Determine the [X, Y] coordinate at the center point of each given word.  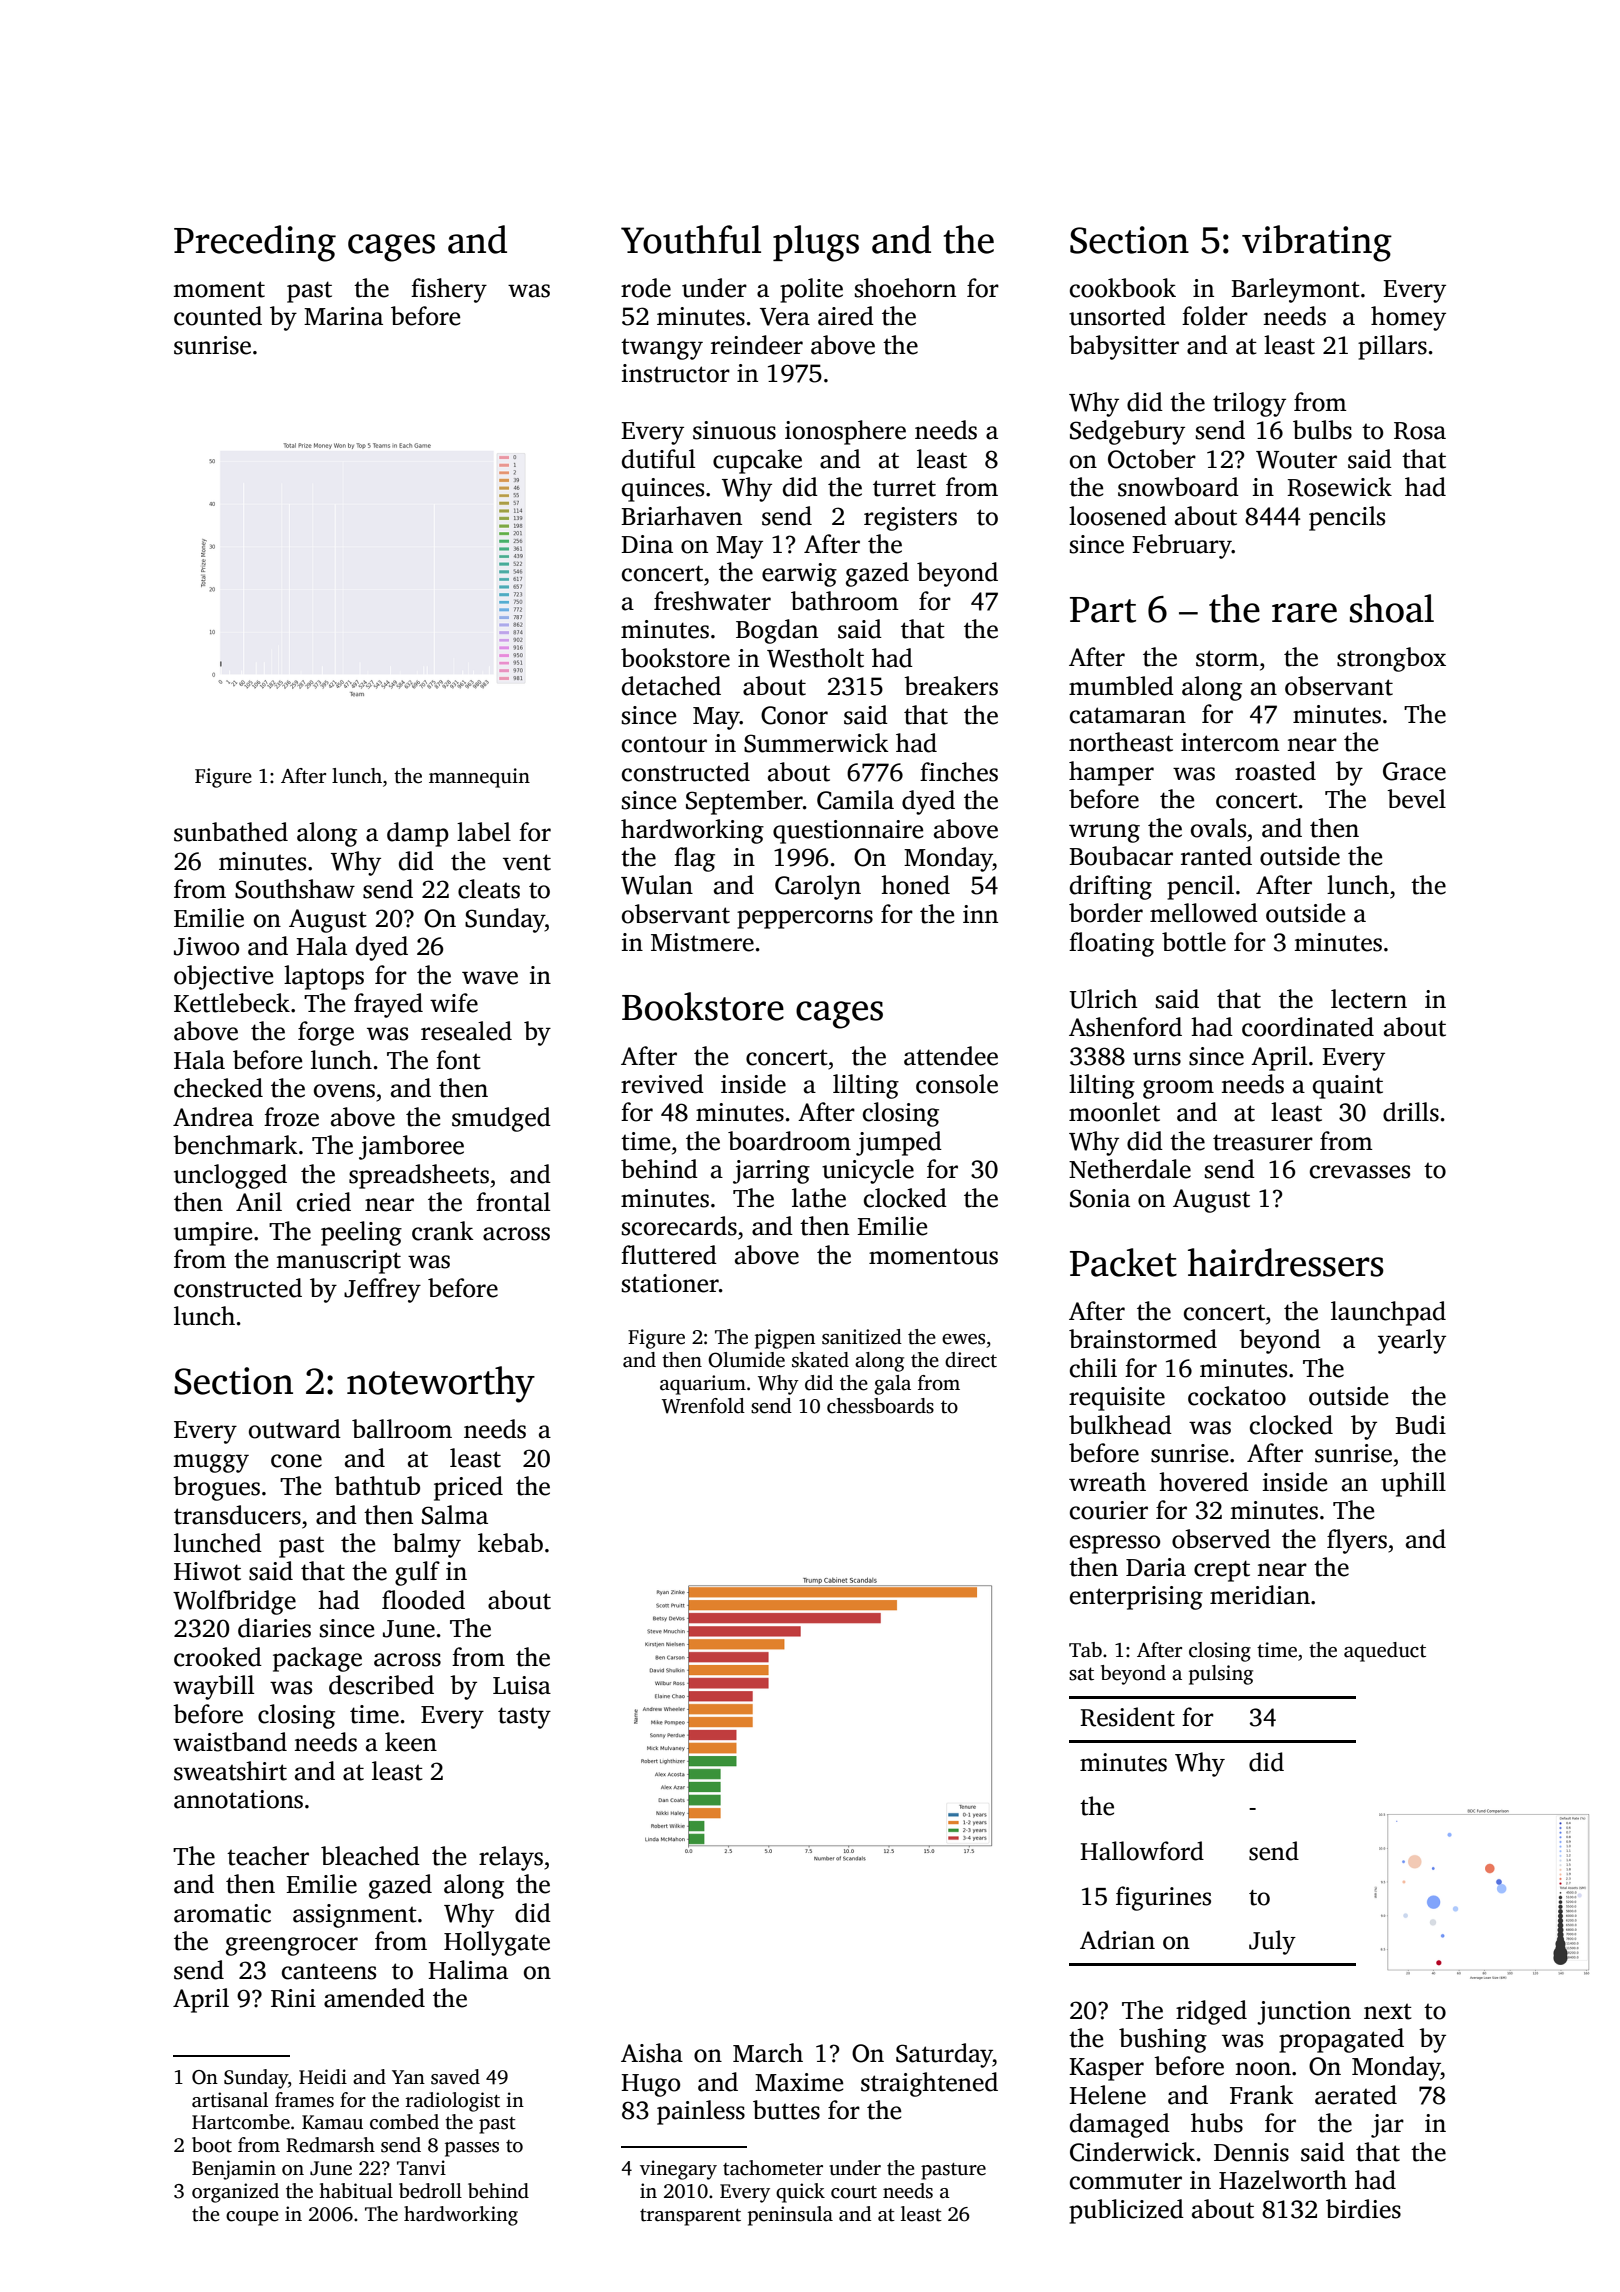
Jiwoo [206, 946]
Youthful [691, 239]
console [957, 1084]
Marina [343, 316]
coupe [252, 2218]
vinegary [678, 2170]
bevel [1416, 799]
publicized [1126, 2211]
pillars [1392, 347]
